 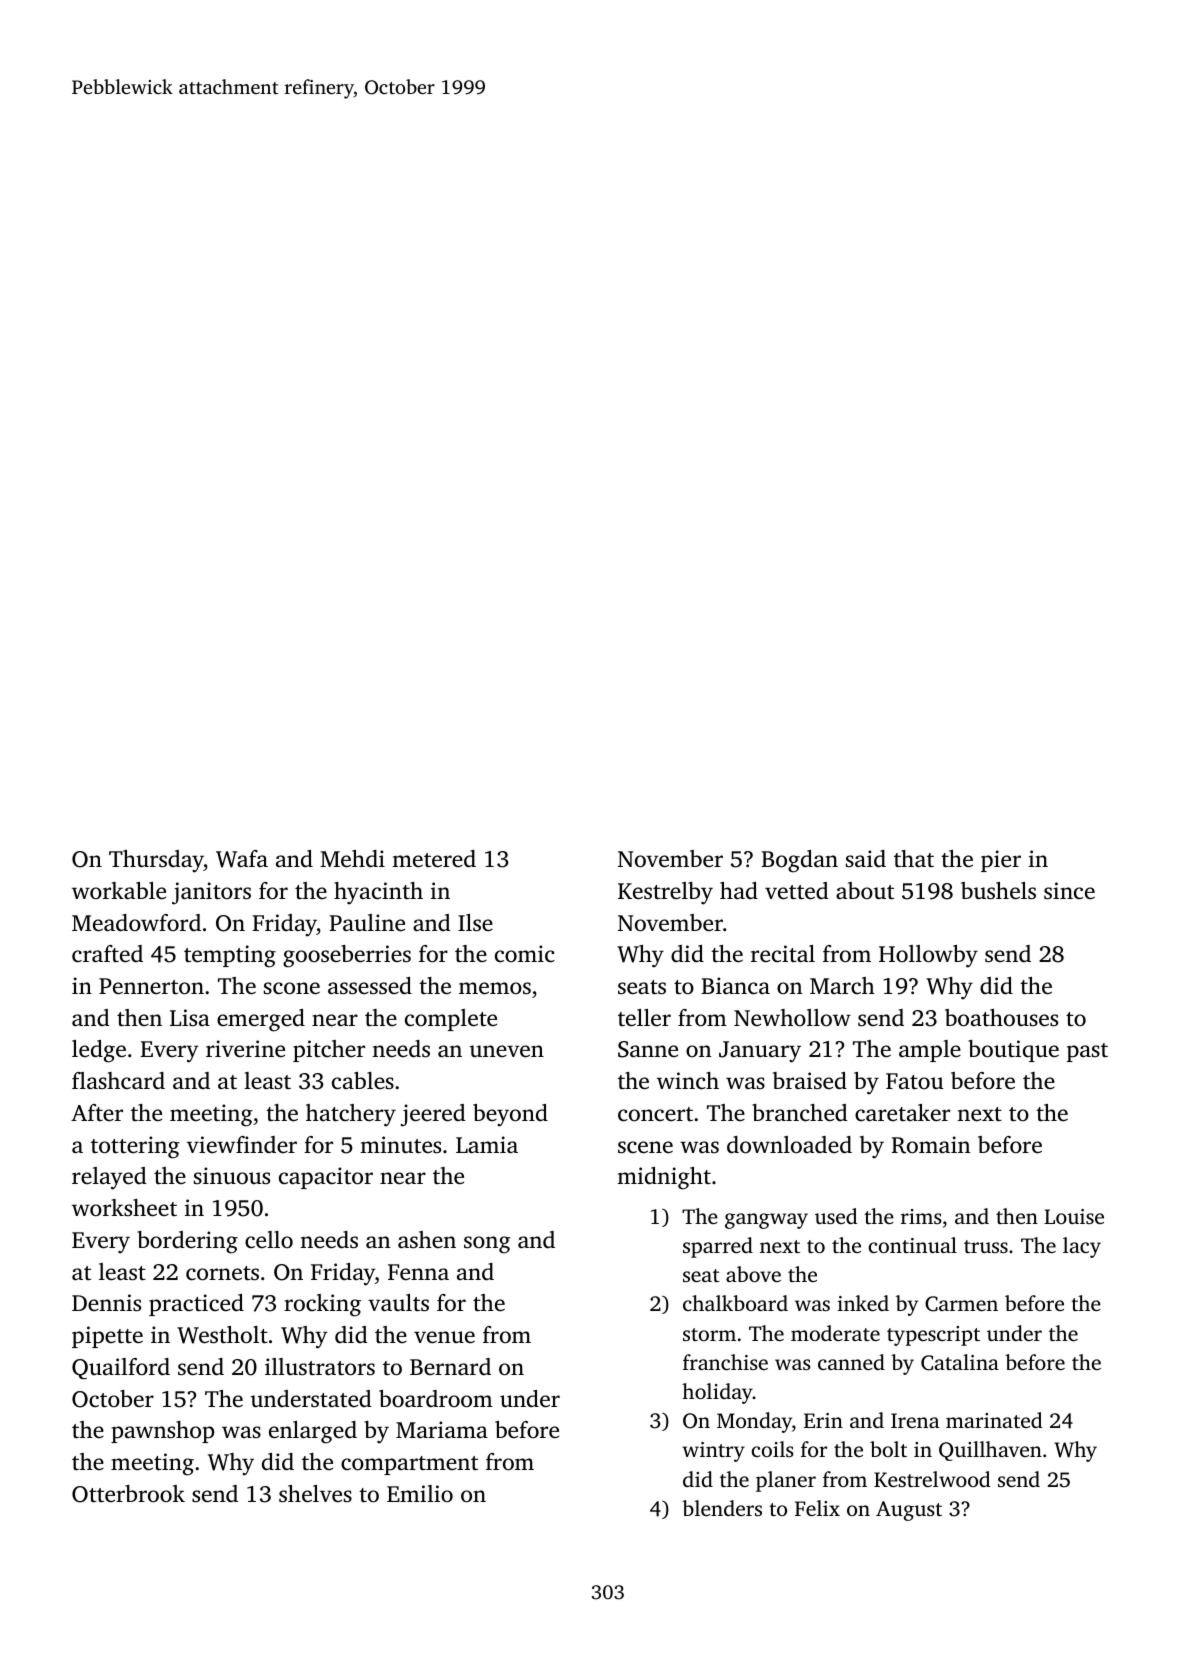 What do you see at coordinates (315, 1494) in the document?
I see `shelves` at bounding box center [315, 1494].
